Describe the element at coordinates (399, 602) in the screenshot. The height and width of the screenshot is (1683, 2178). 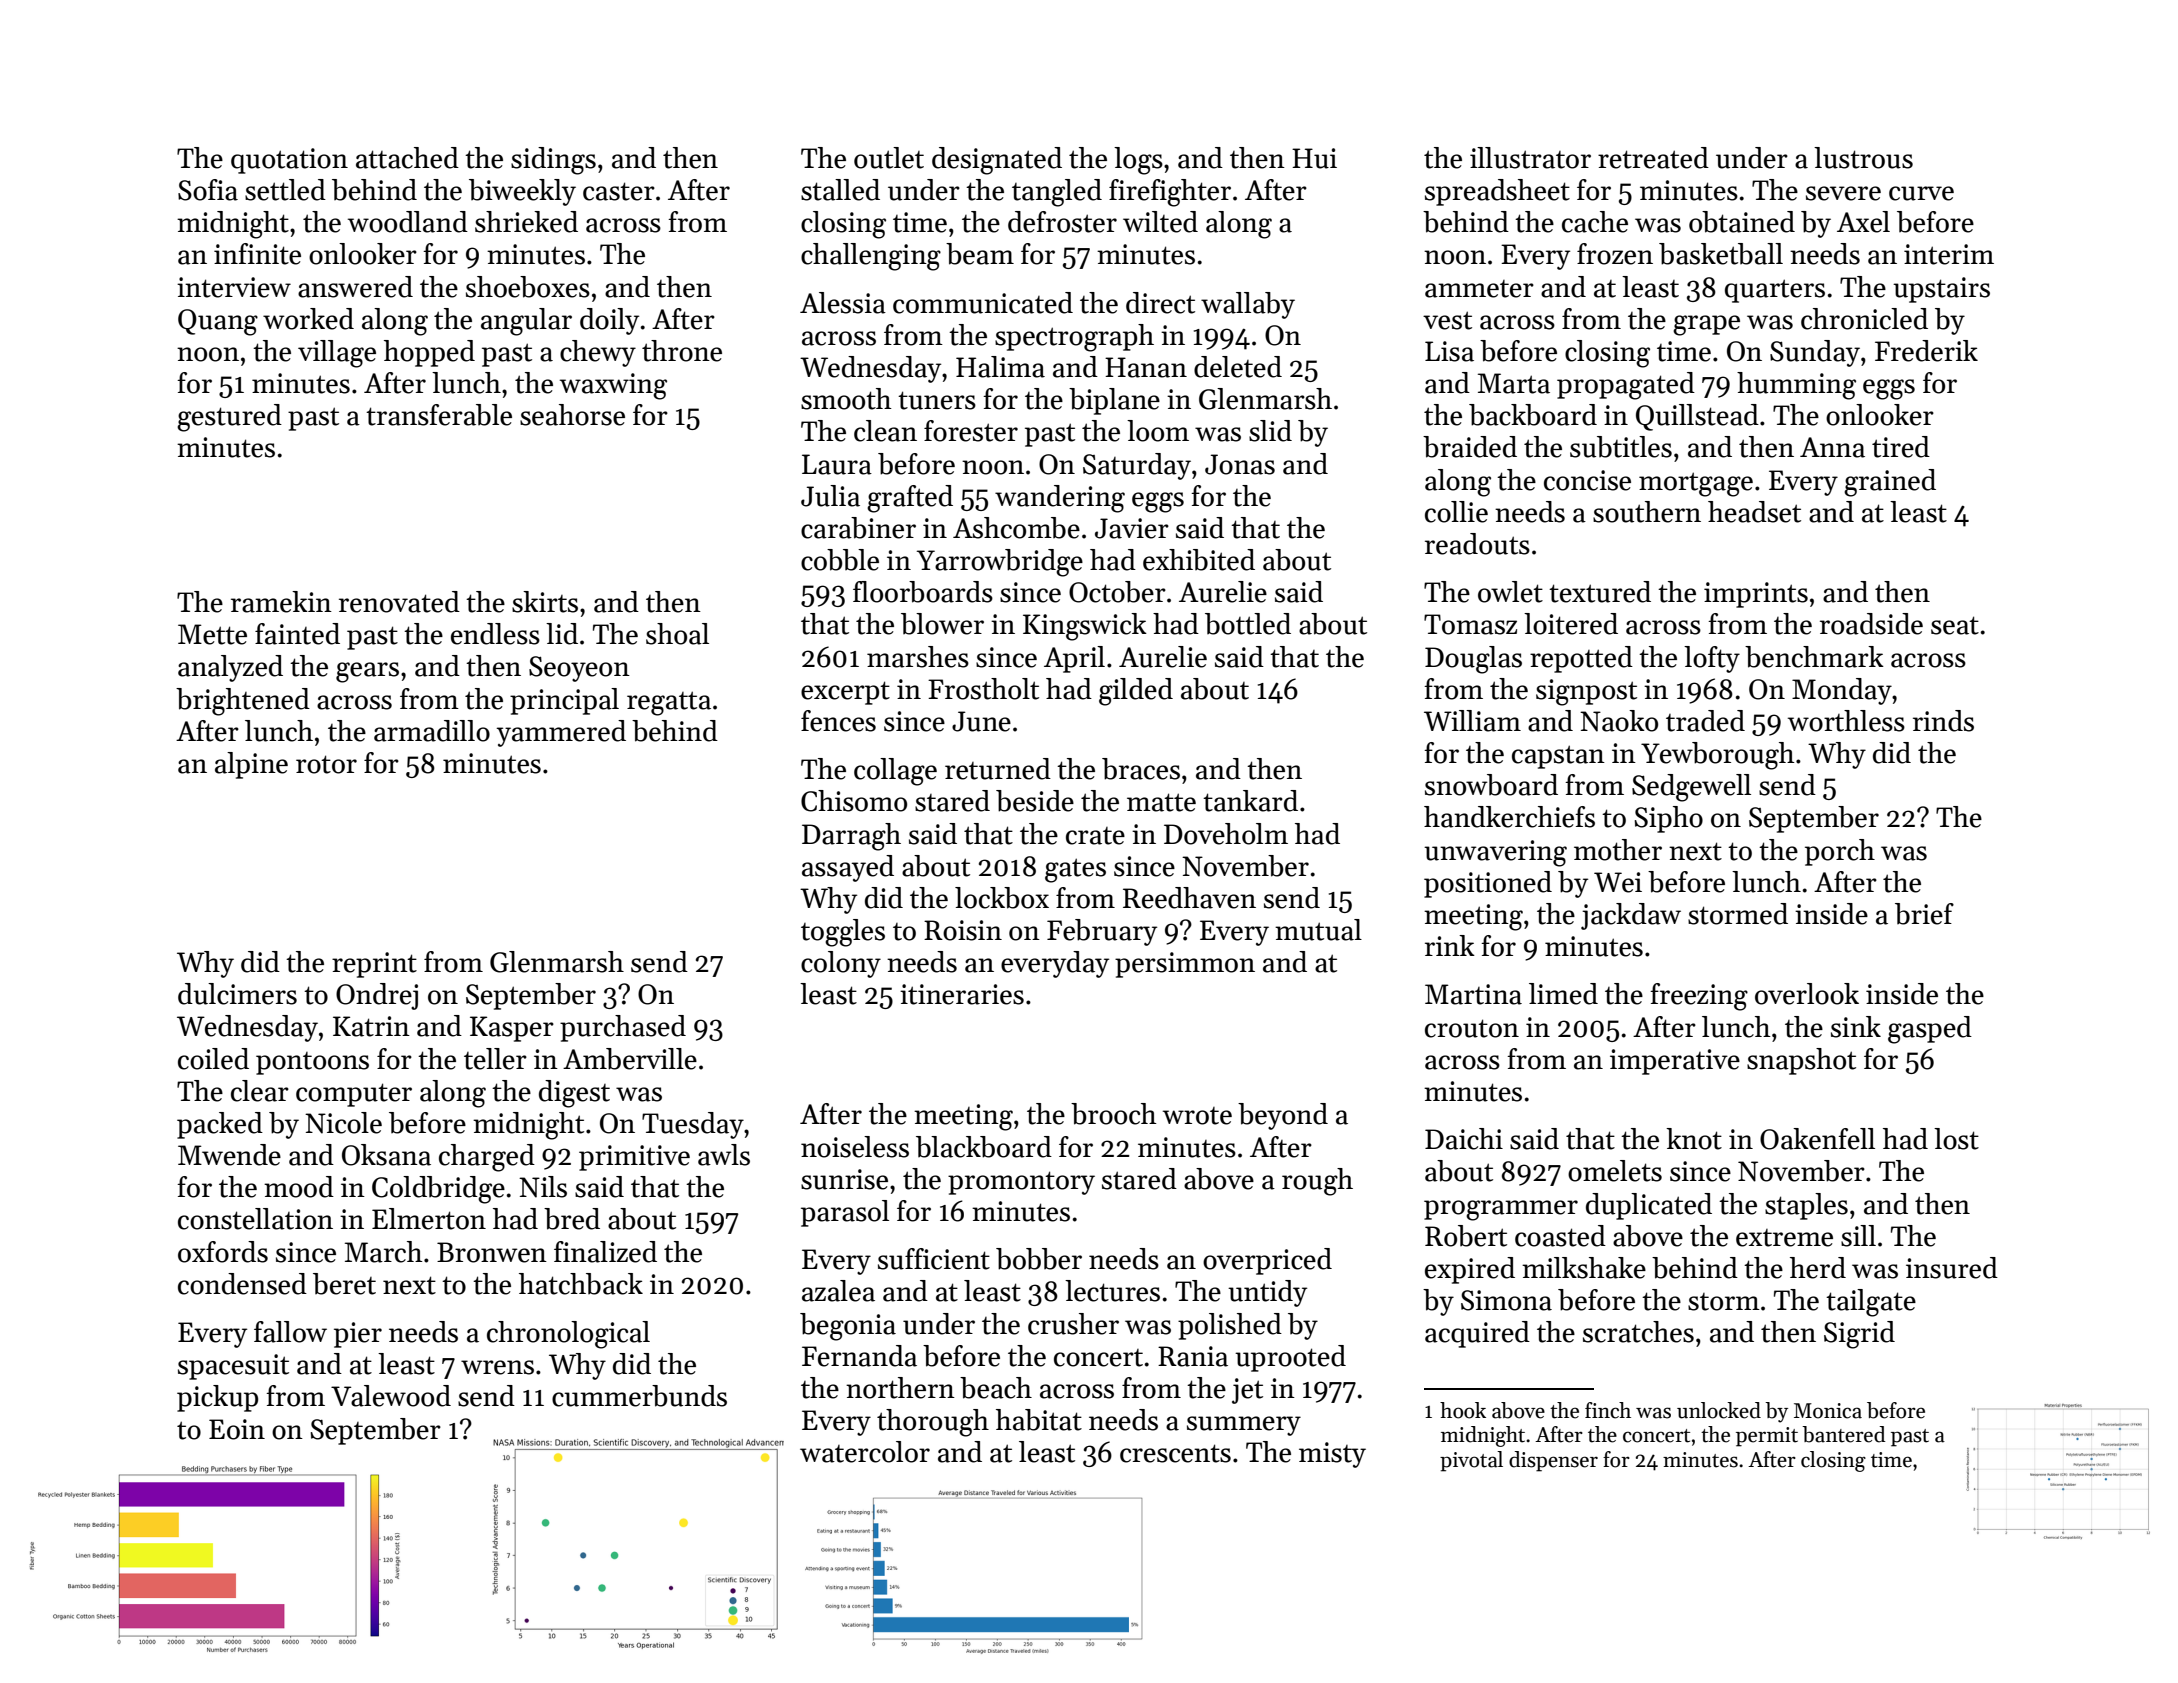
I see `renovated` at that location.
